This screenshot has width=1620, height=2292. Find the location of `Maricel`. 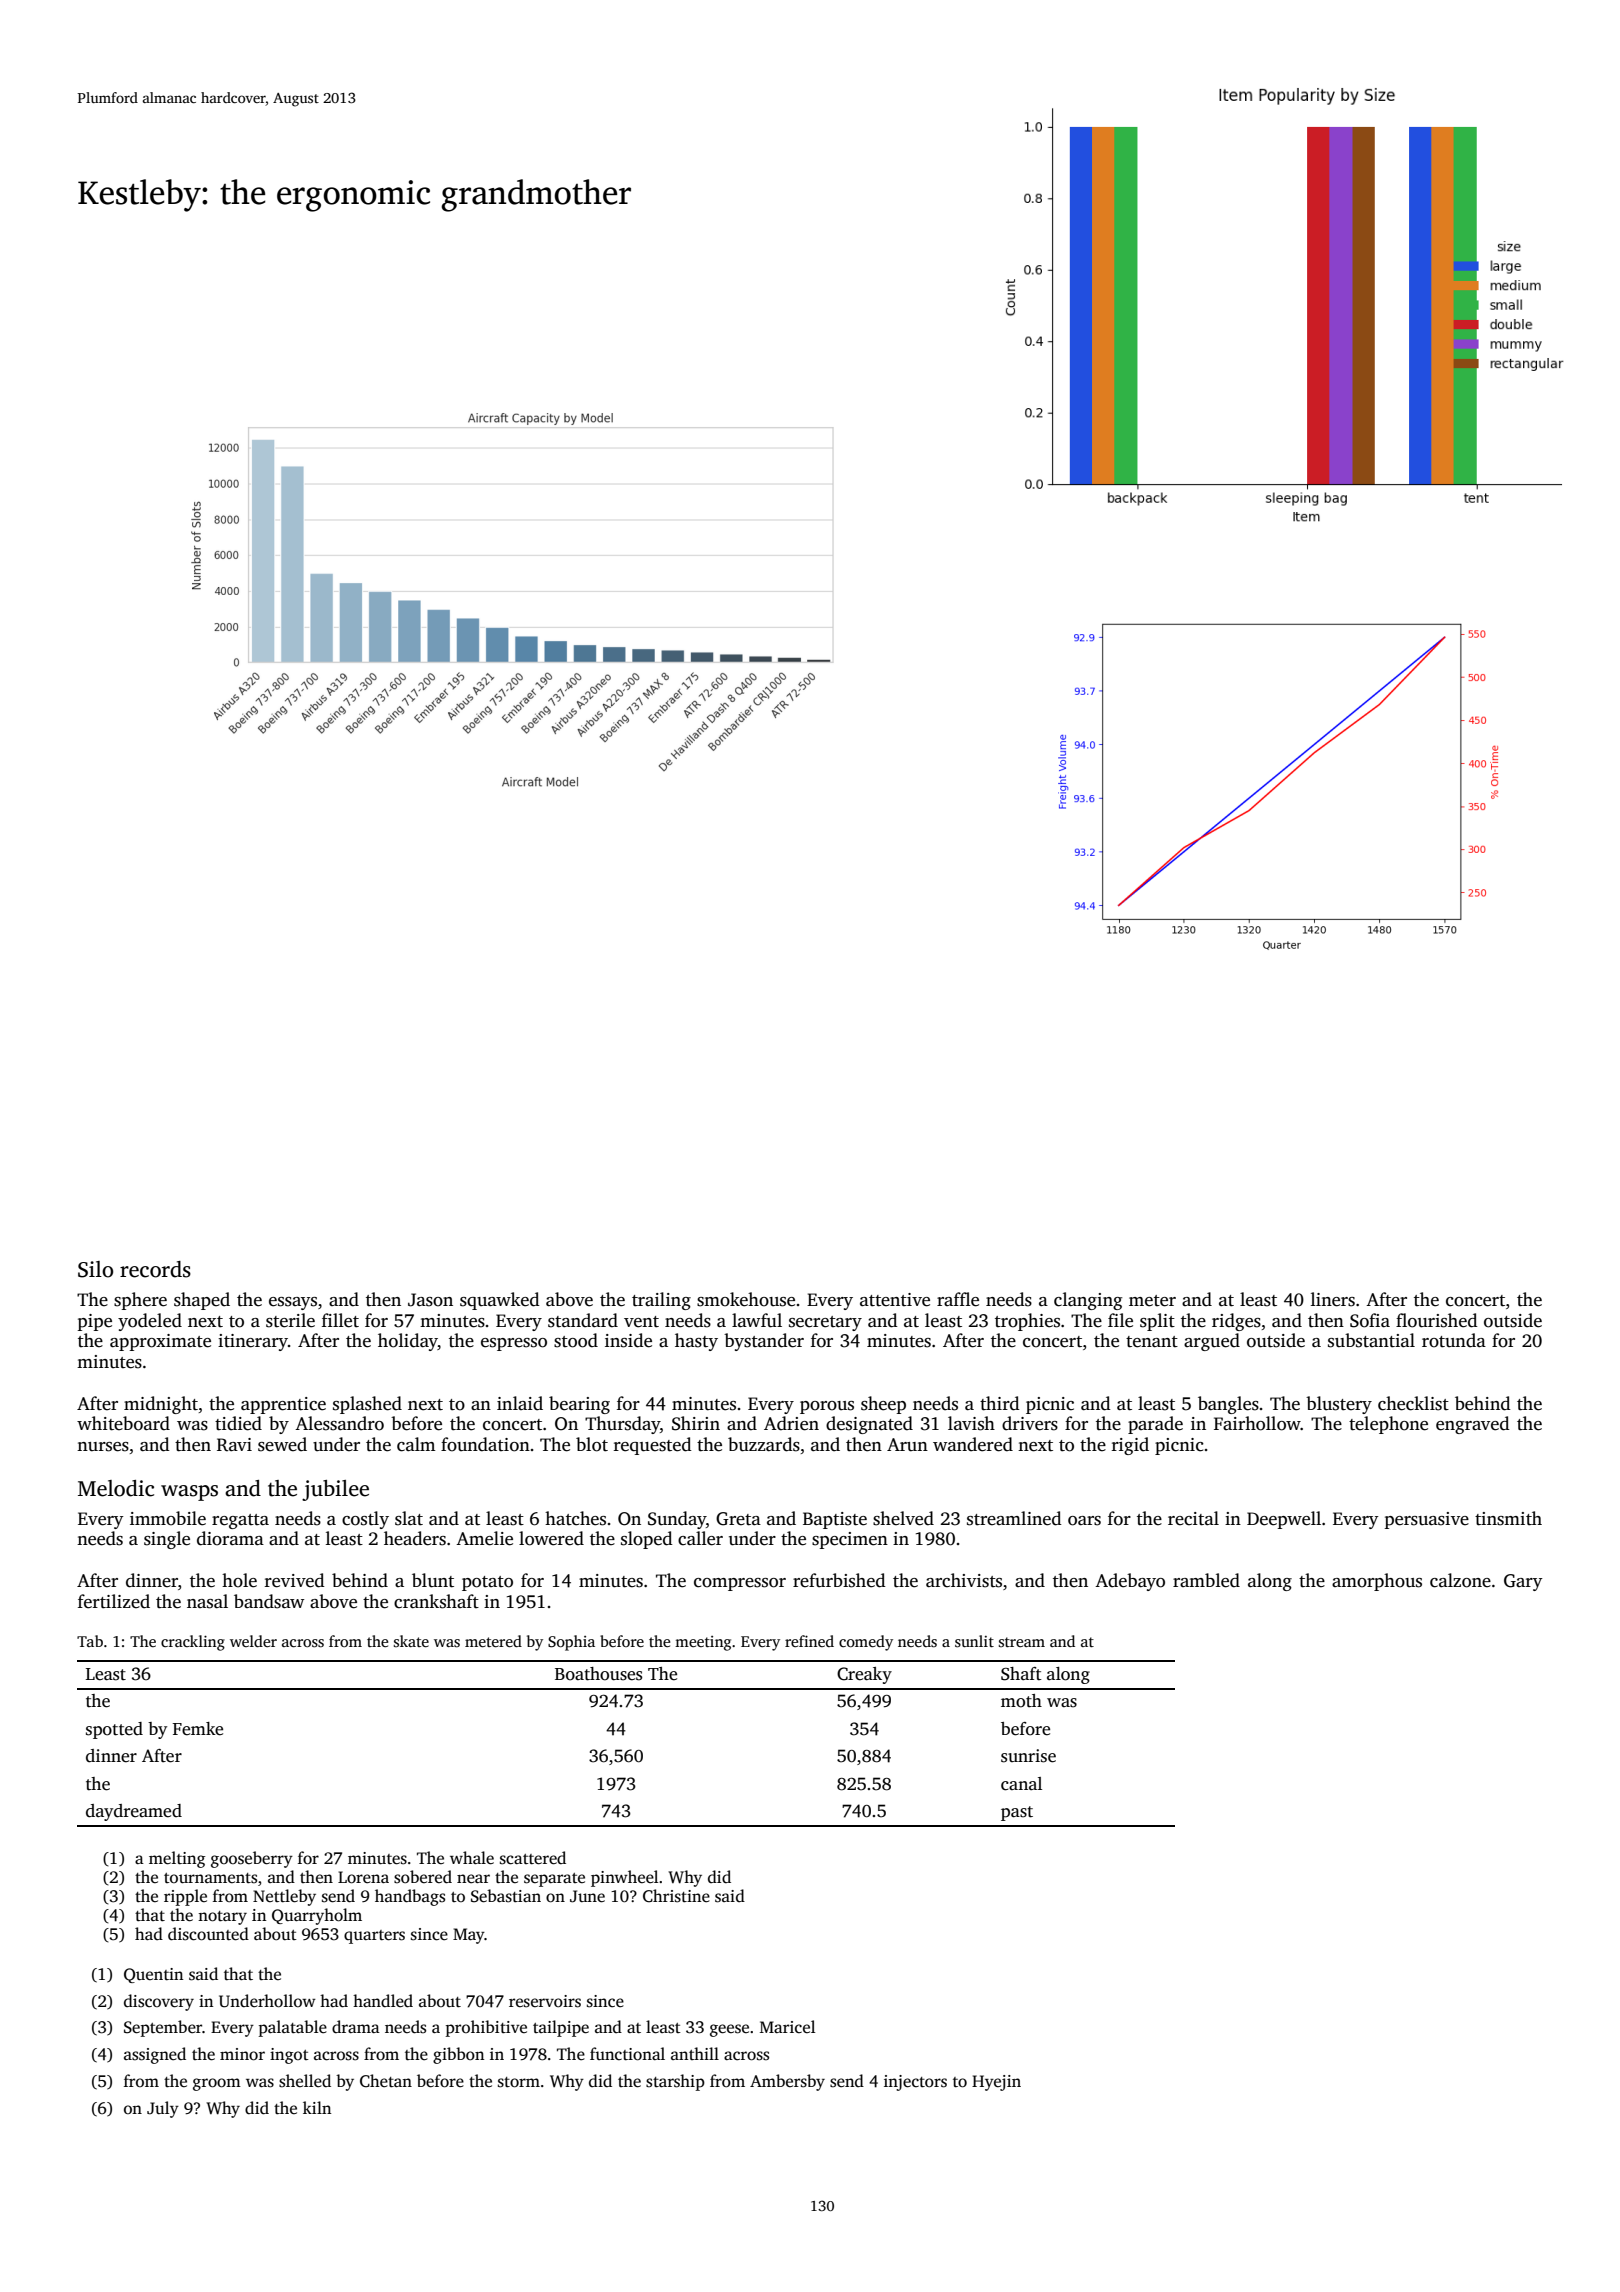

Maricel is located at coordinates (787, 2026).
